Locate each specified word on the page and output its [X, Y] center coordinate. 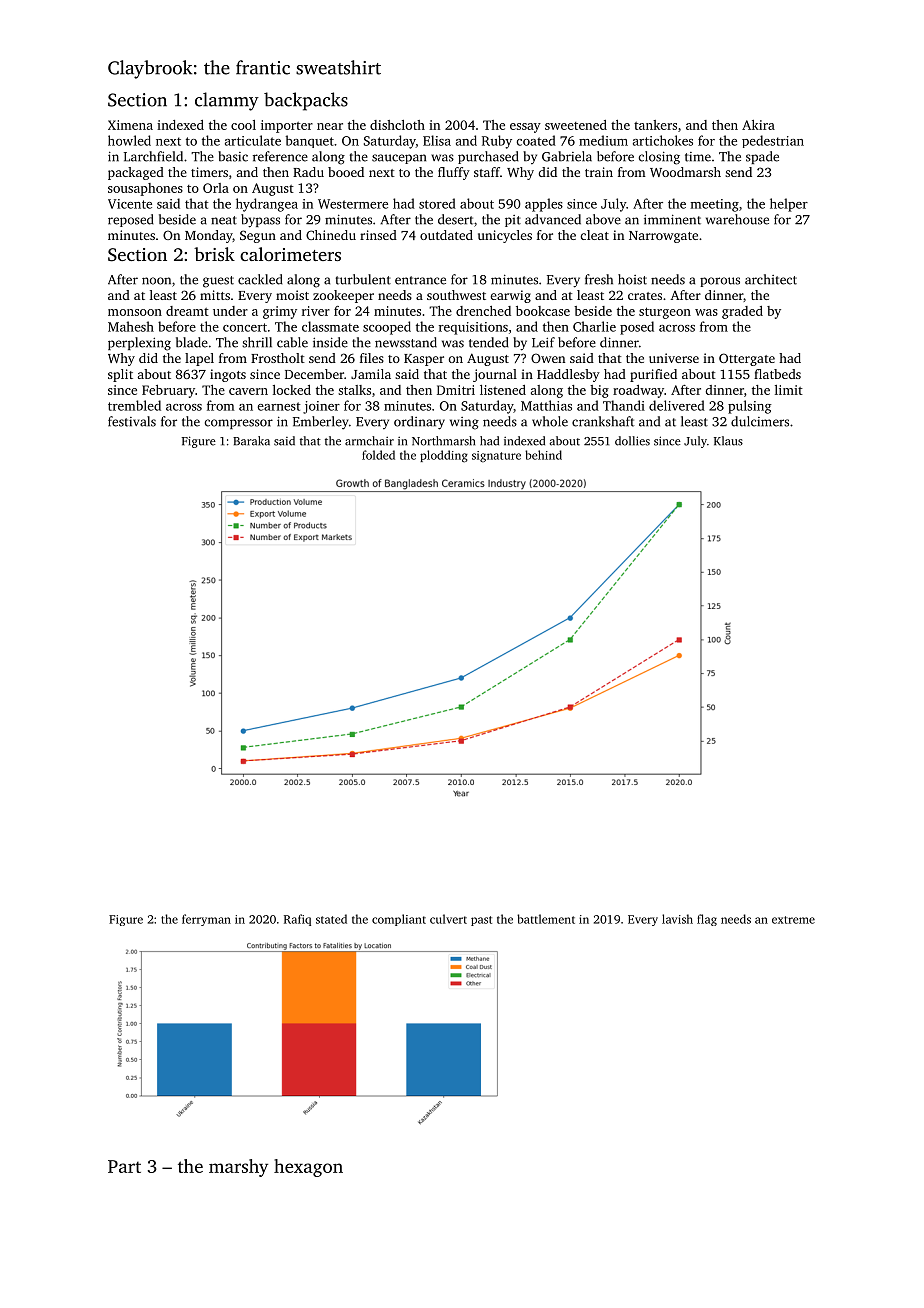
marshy [238, 1168]
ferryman [206, 920]
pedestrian [773, 141]
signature [496, 457]
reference [280, 156]
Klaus [728, 441]
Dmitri [456, 390]
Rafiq [297, 920]
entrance [420, 280]
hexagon [308, 1168]
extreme [793, 920]
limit [789, 390]
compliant [399, 920]
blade [192, 342]
